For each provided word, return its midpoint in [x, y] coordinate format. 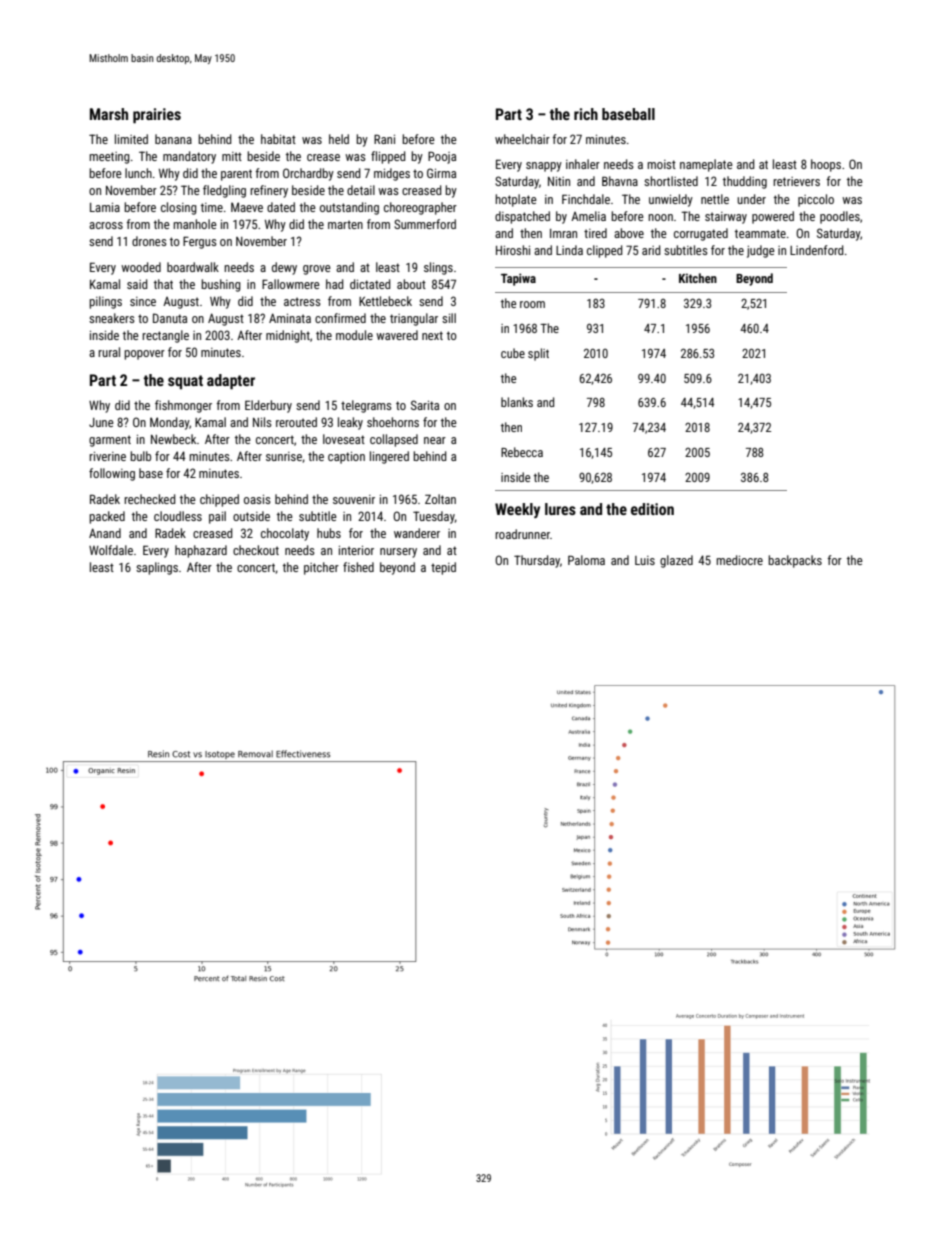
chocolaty [285, 534]
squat [185, 382]
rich [586, 114]
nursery [398, 553]
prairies [157, 116]
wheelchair [522, 139]
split [538, 354]
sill [449, 318]
